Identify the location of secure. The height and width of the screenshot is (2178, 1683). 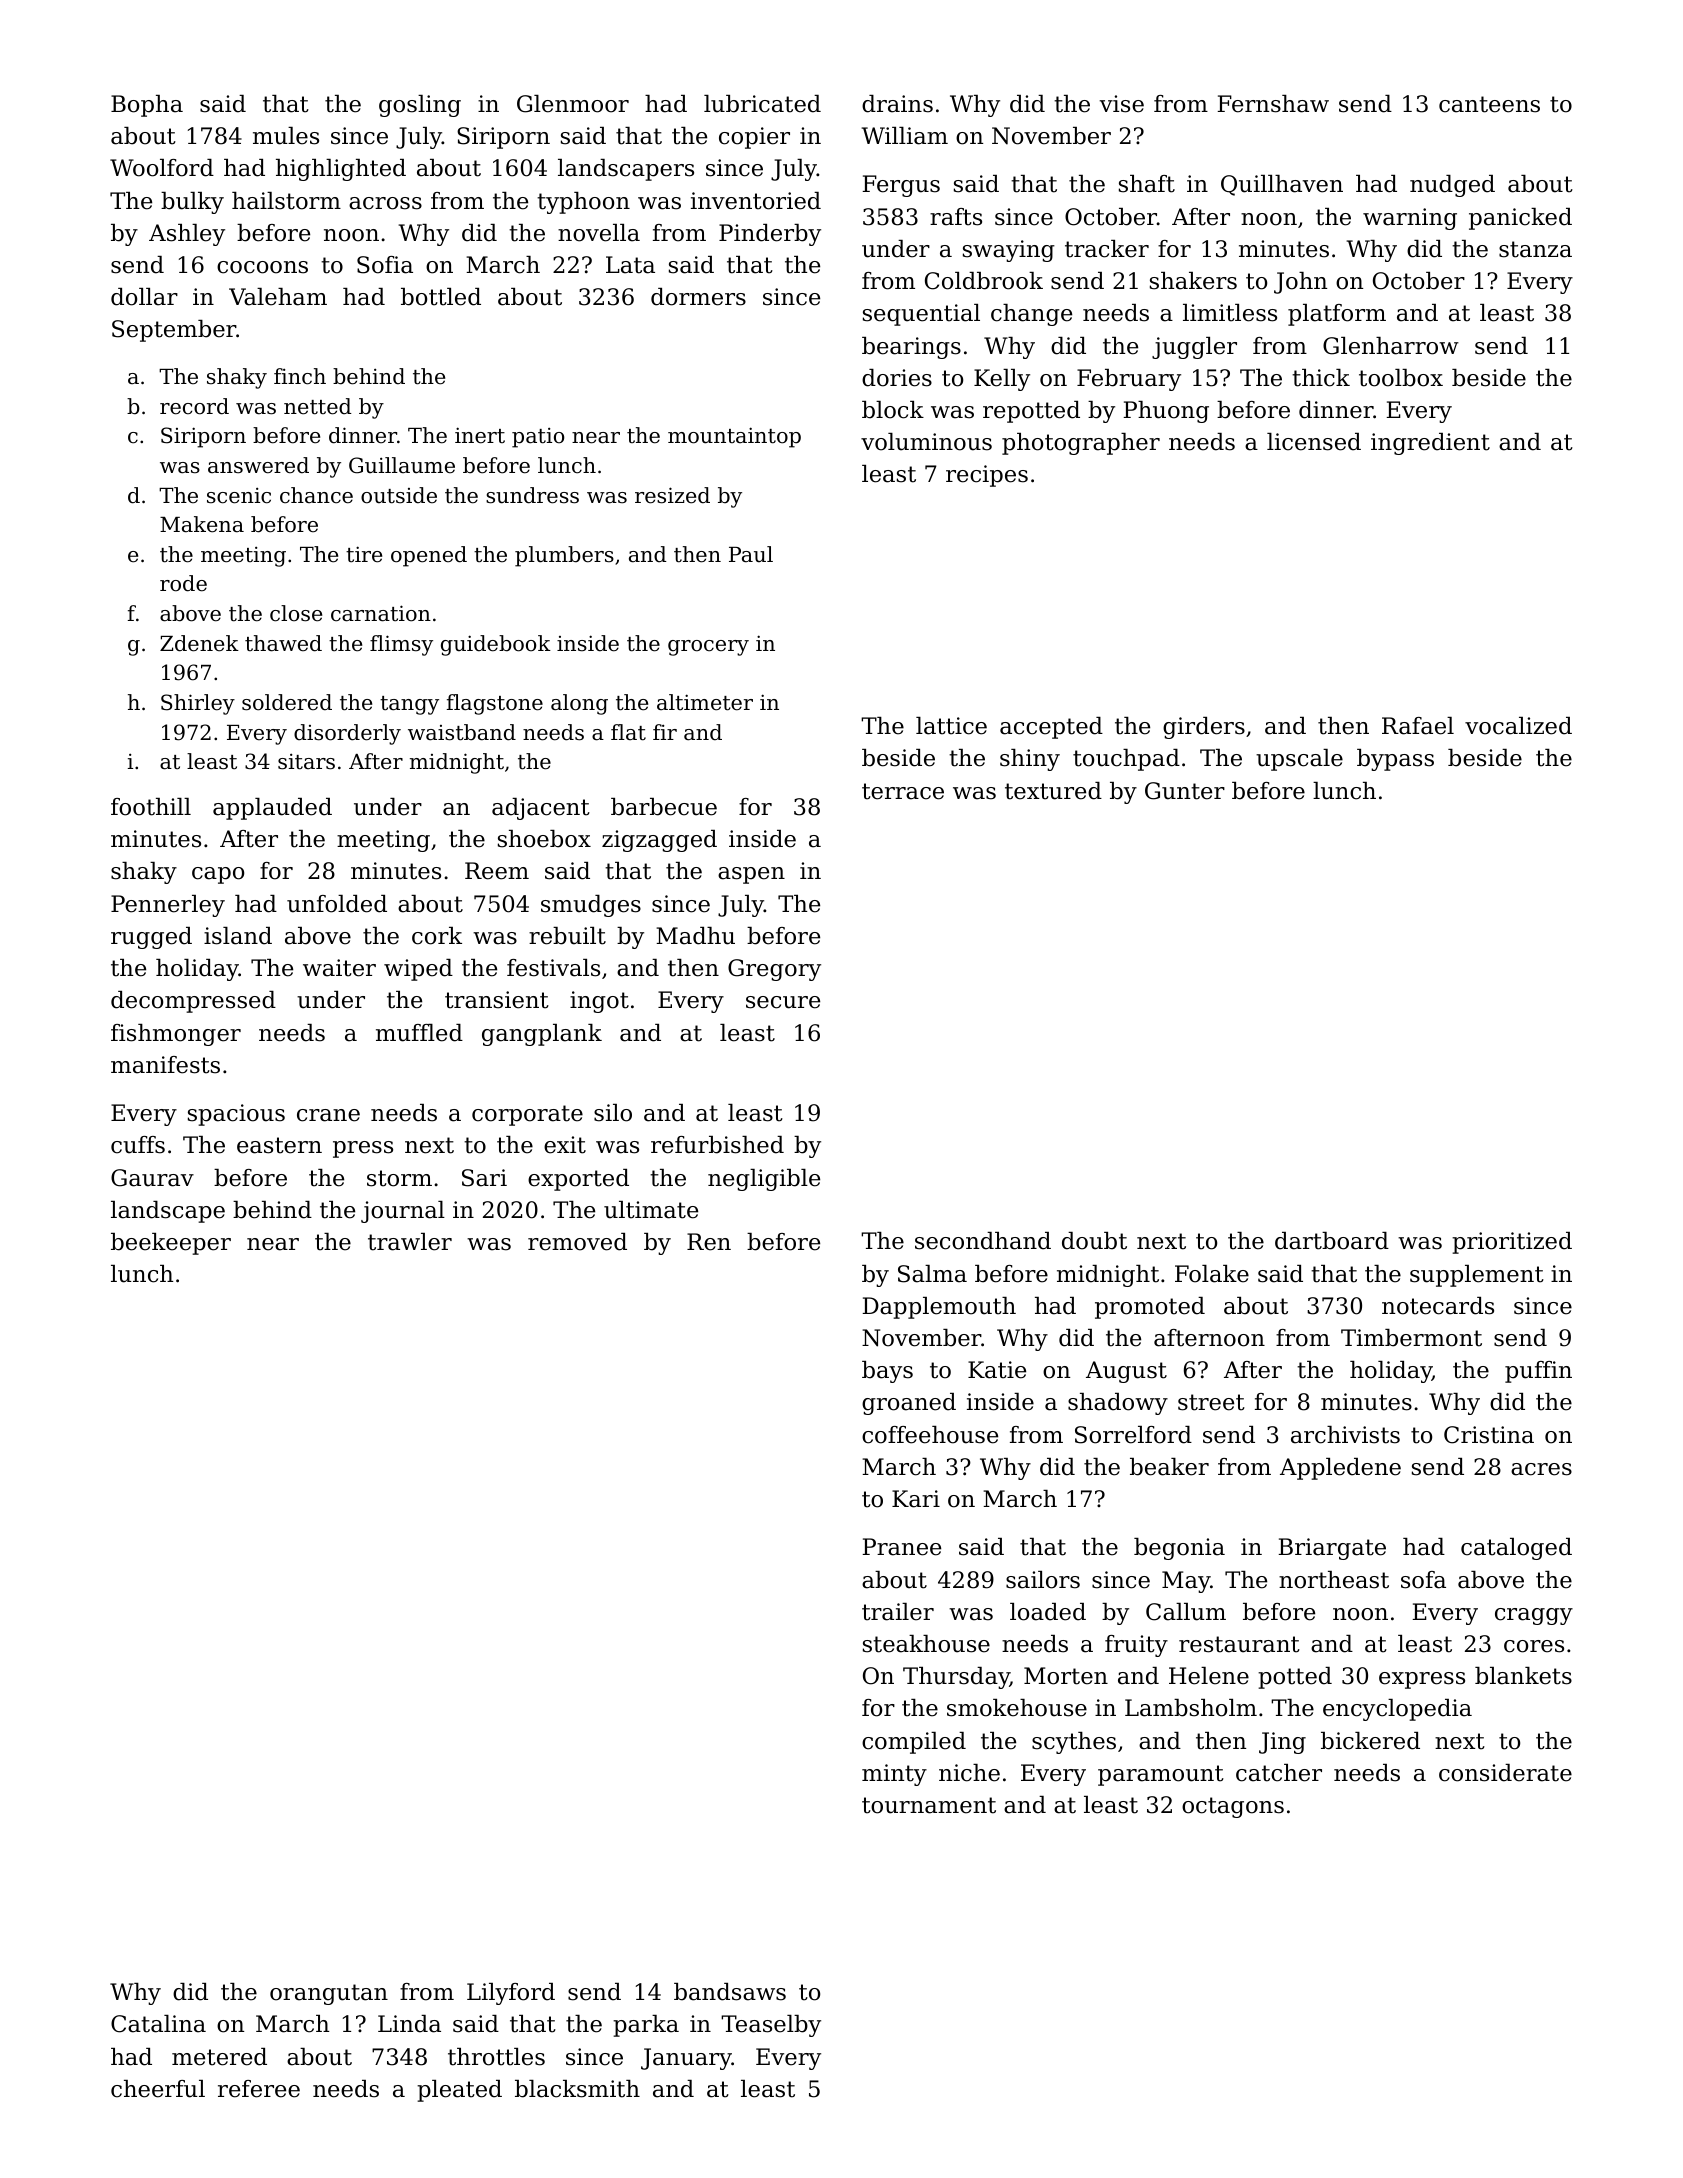
(783, 1002).
